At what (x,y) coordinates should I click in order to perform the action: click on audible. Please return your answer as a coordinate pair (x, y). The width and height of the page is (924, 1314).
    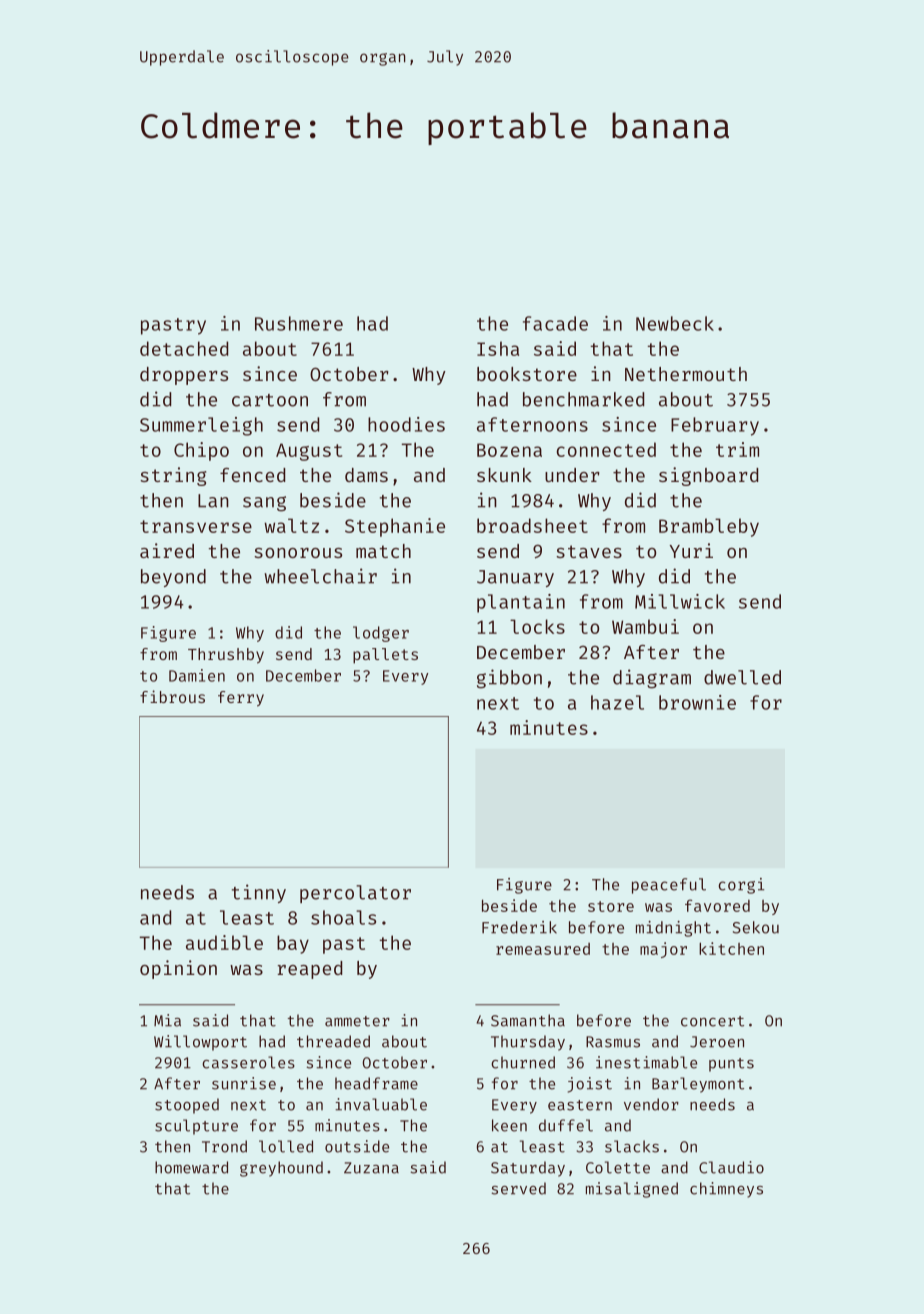
    Looking at the image, I should click on (224, 942).
